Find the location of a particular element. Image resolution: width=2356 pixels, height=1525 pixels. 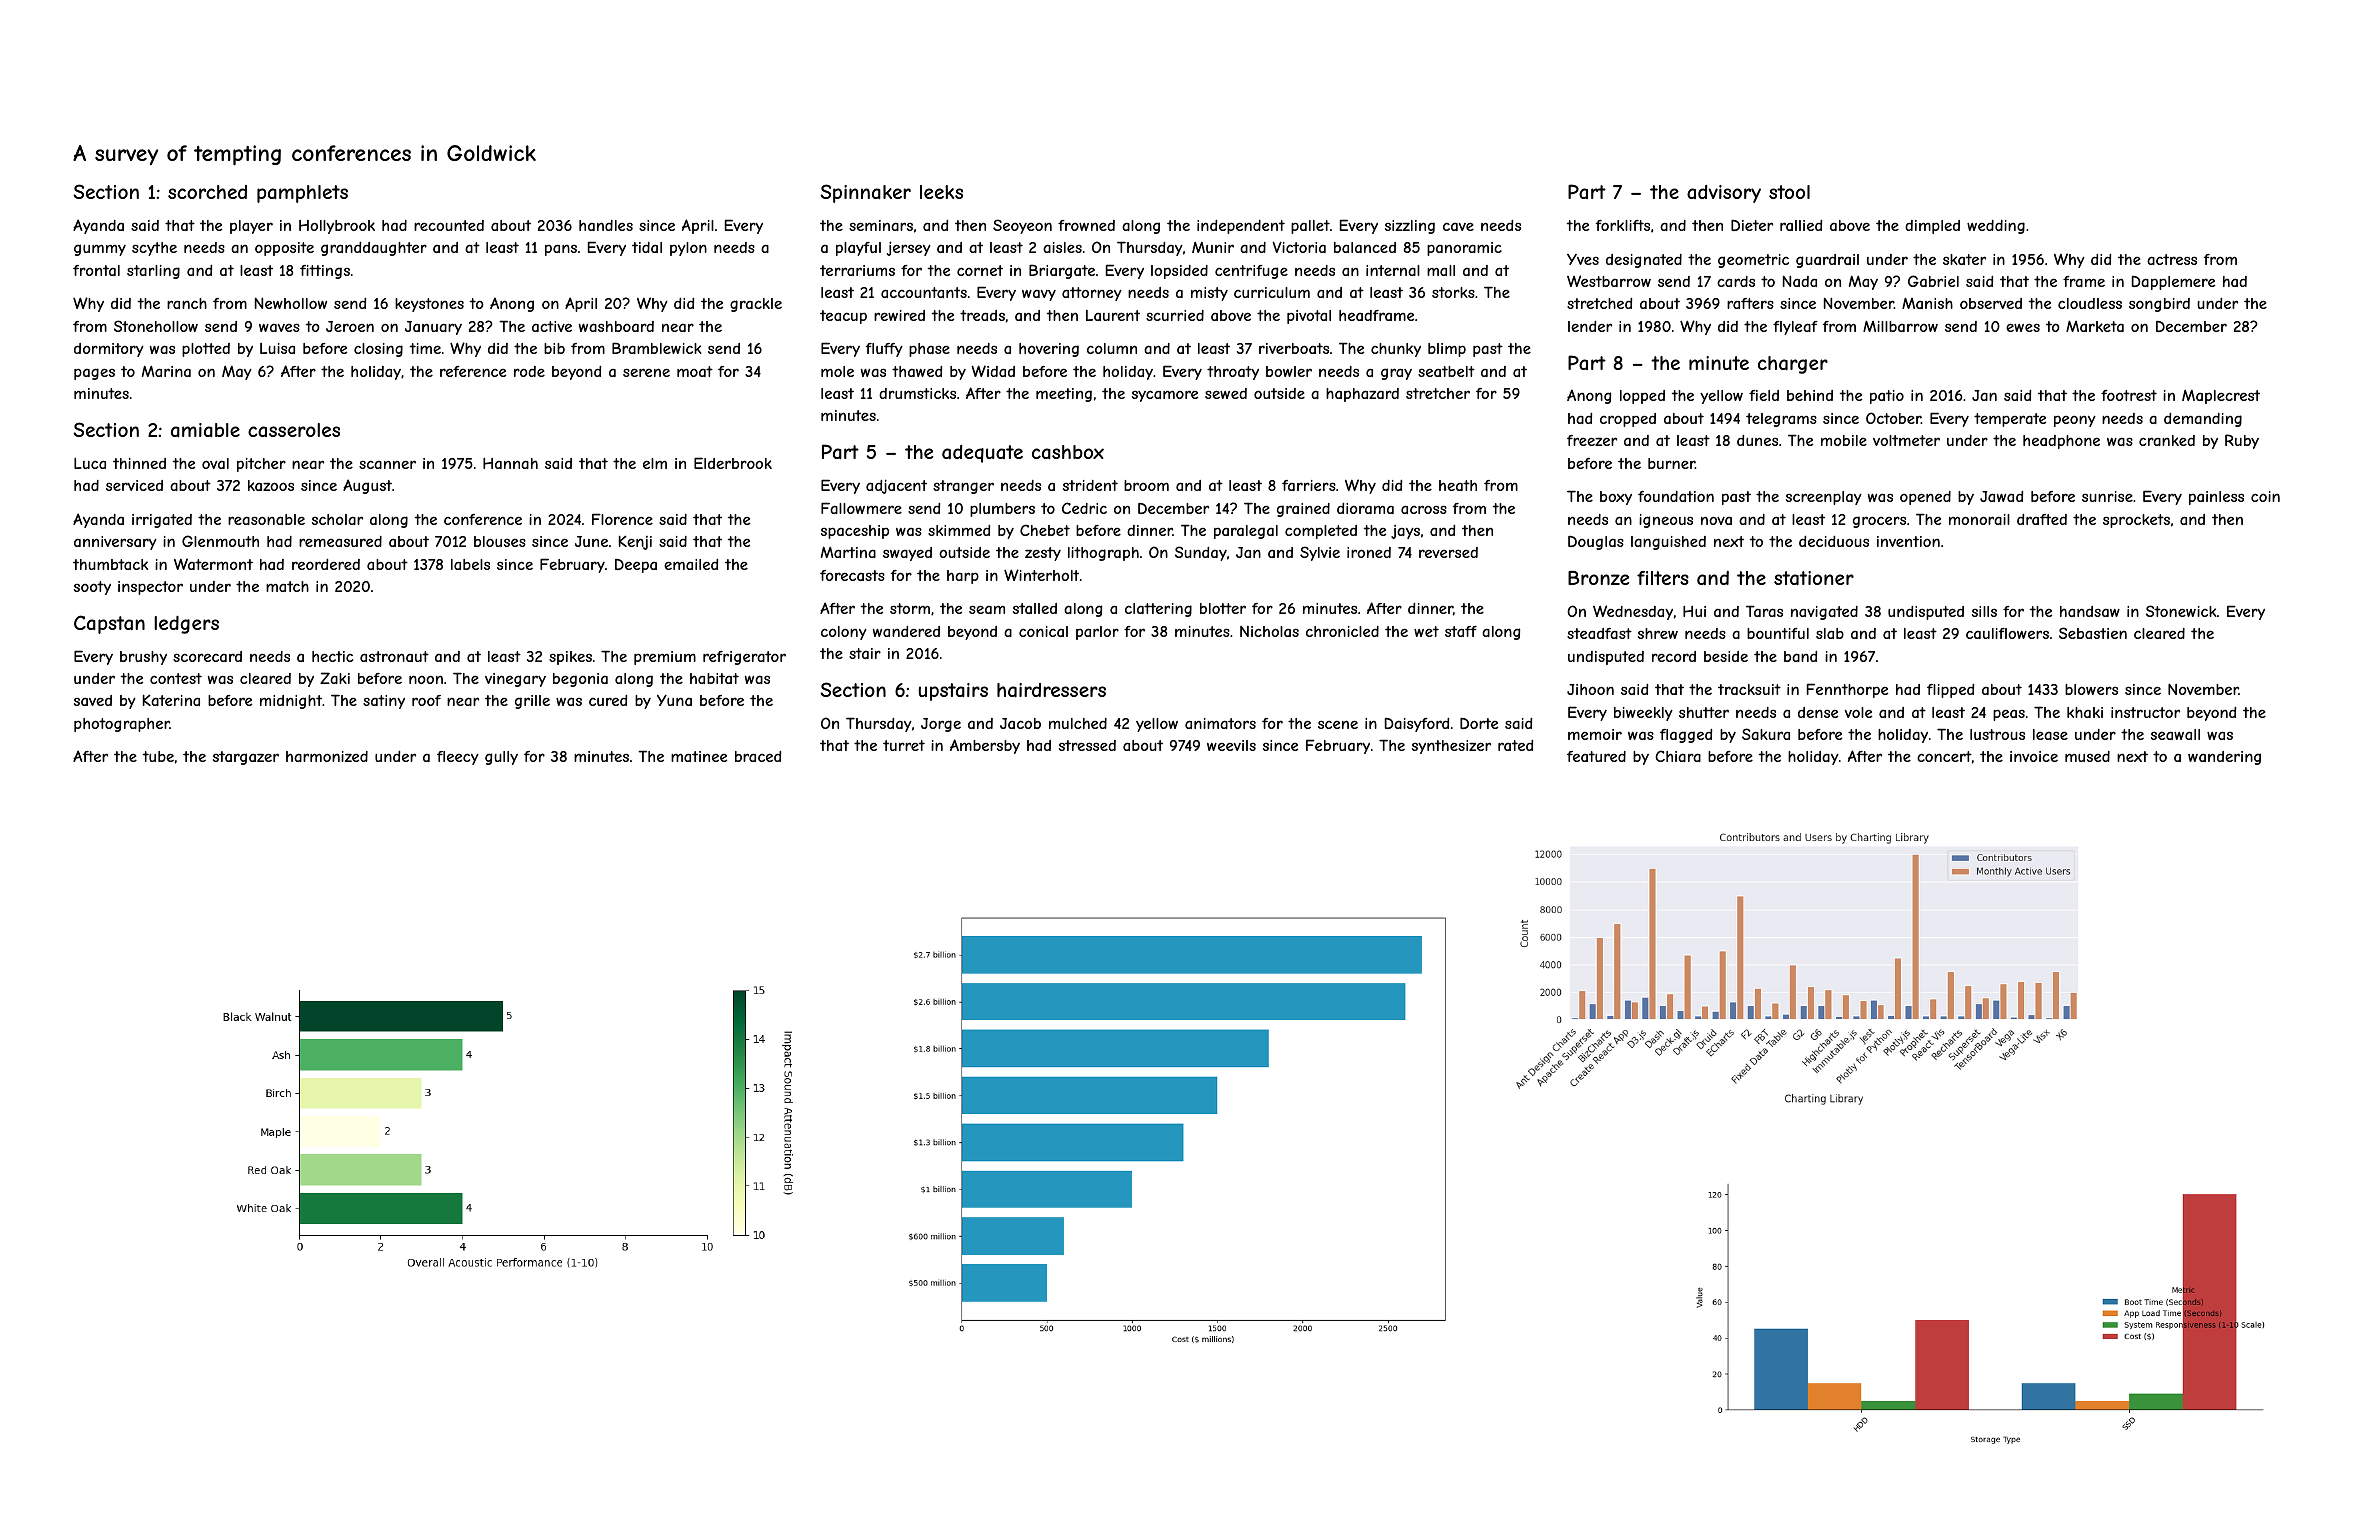

dormitory is located at coordinates (109, 350).
